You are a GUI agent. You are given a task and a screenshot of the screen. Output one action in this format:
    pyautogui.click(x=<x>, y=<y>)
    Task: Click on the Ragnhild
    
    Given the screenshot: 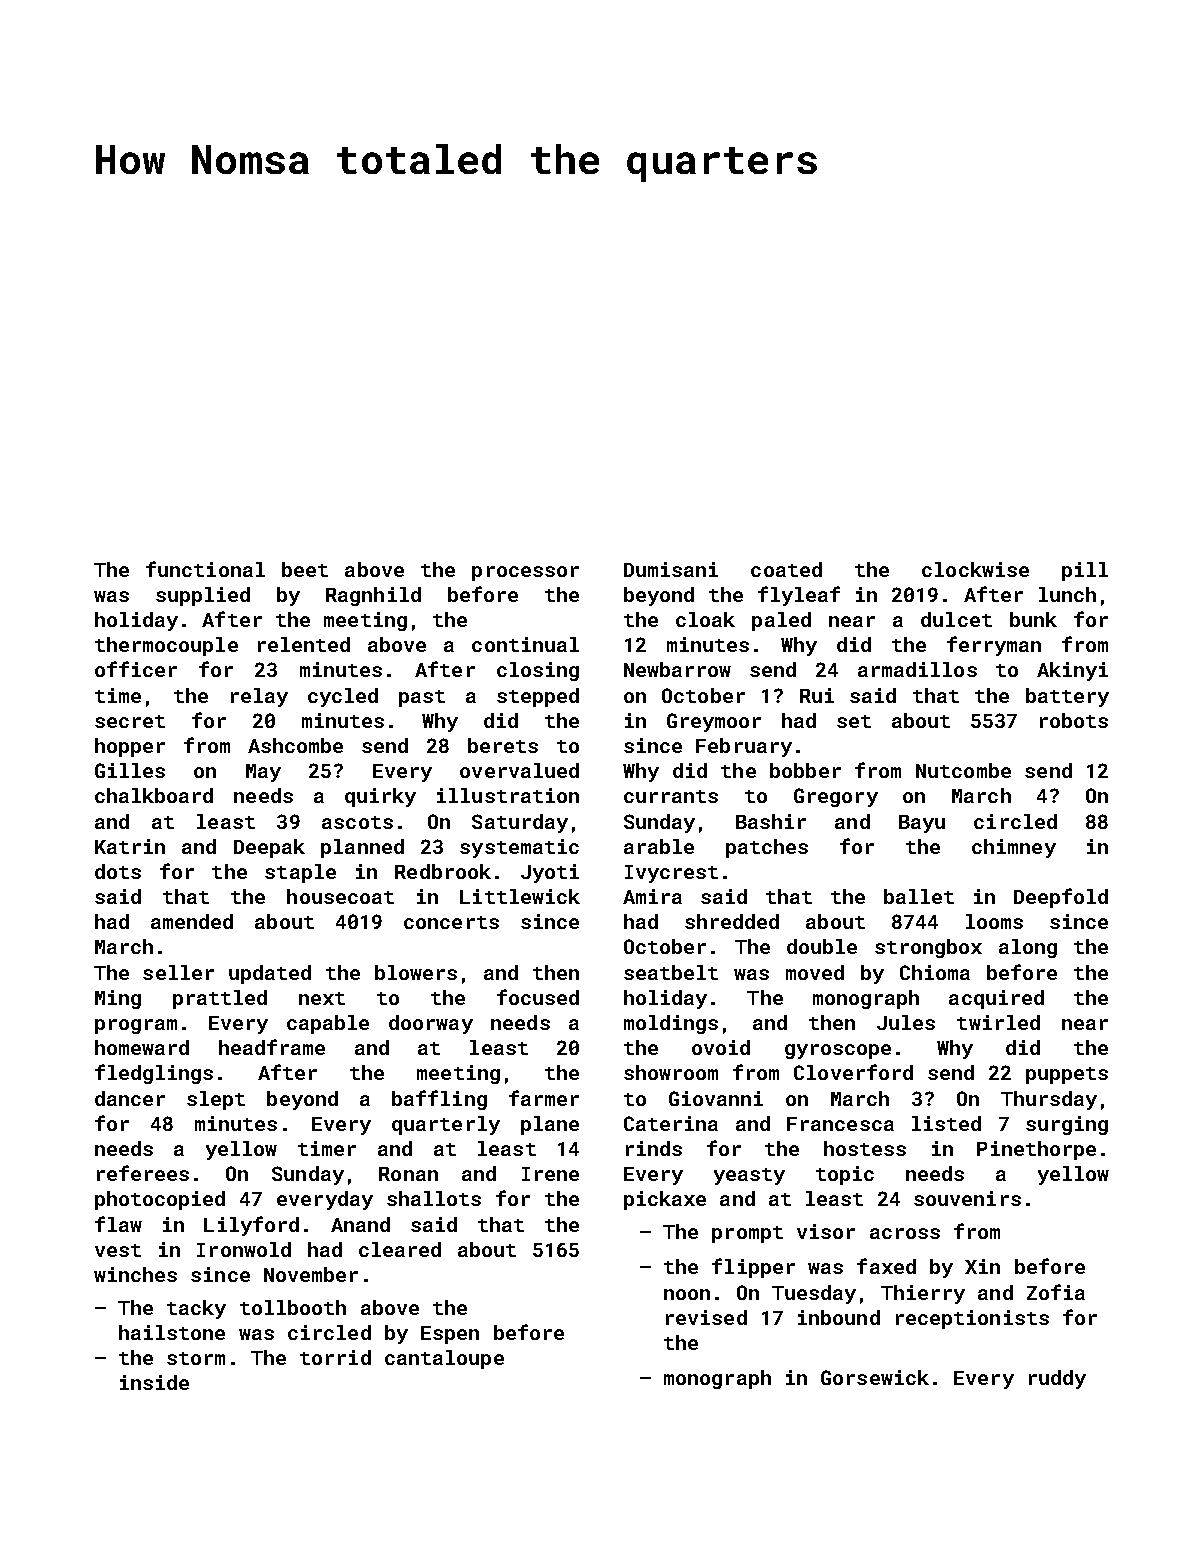 What is the action you would take?
    pyautogui.click(x=373, y=596)
